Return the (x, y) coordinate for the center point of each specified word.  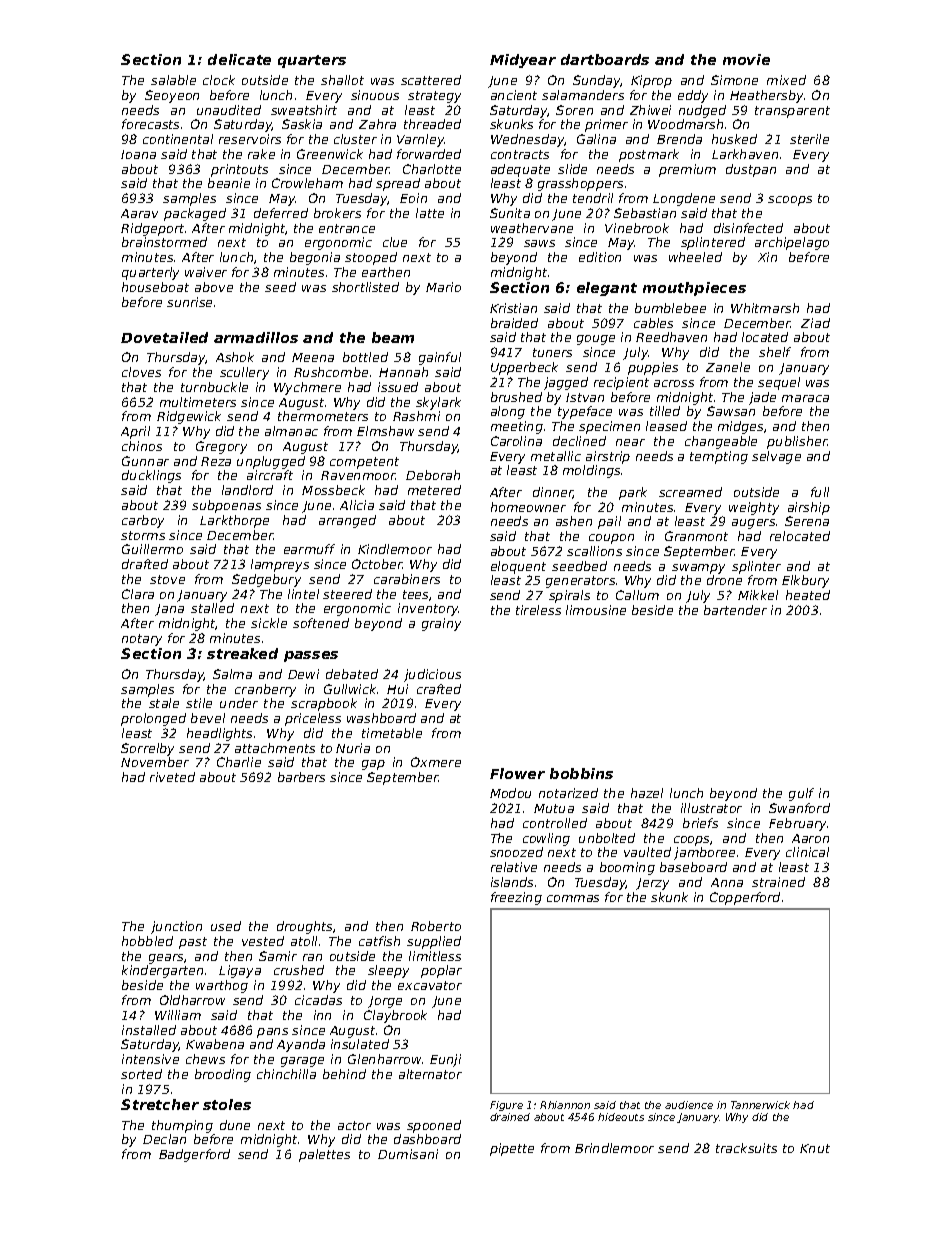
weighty (754, 508)
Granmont (696, 536)
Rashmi (416, 416)
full (820, 492)
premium (687, 170)
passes (311, 656)
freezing (516, 898)
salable (173, 80)
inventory (428, 609)
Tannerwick (760, 1105)
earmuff (309, 549)
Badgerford (194, 1155)
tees (415, 594)
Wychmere (307, 388)
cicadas (318, 1000)
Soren (574, 110)
